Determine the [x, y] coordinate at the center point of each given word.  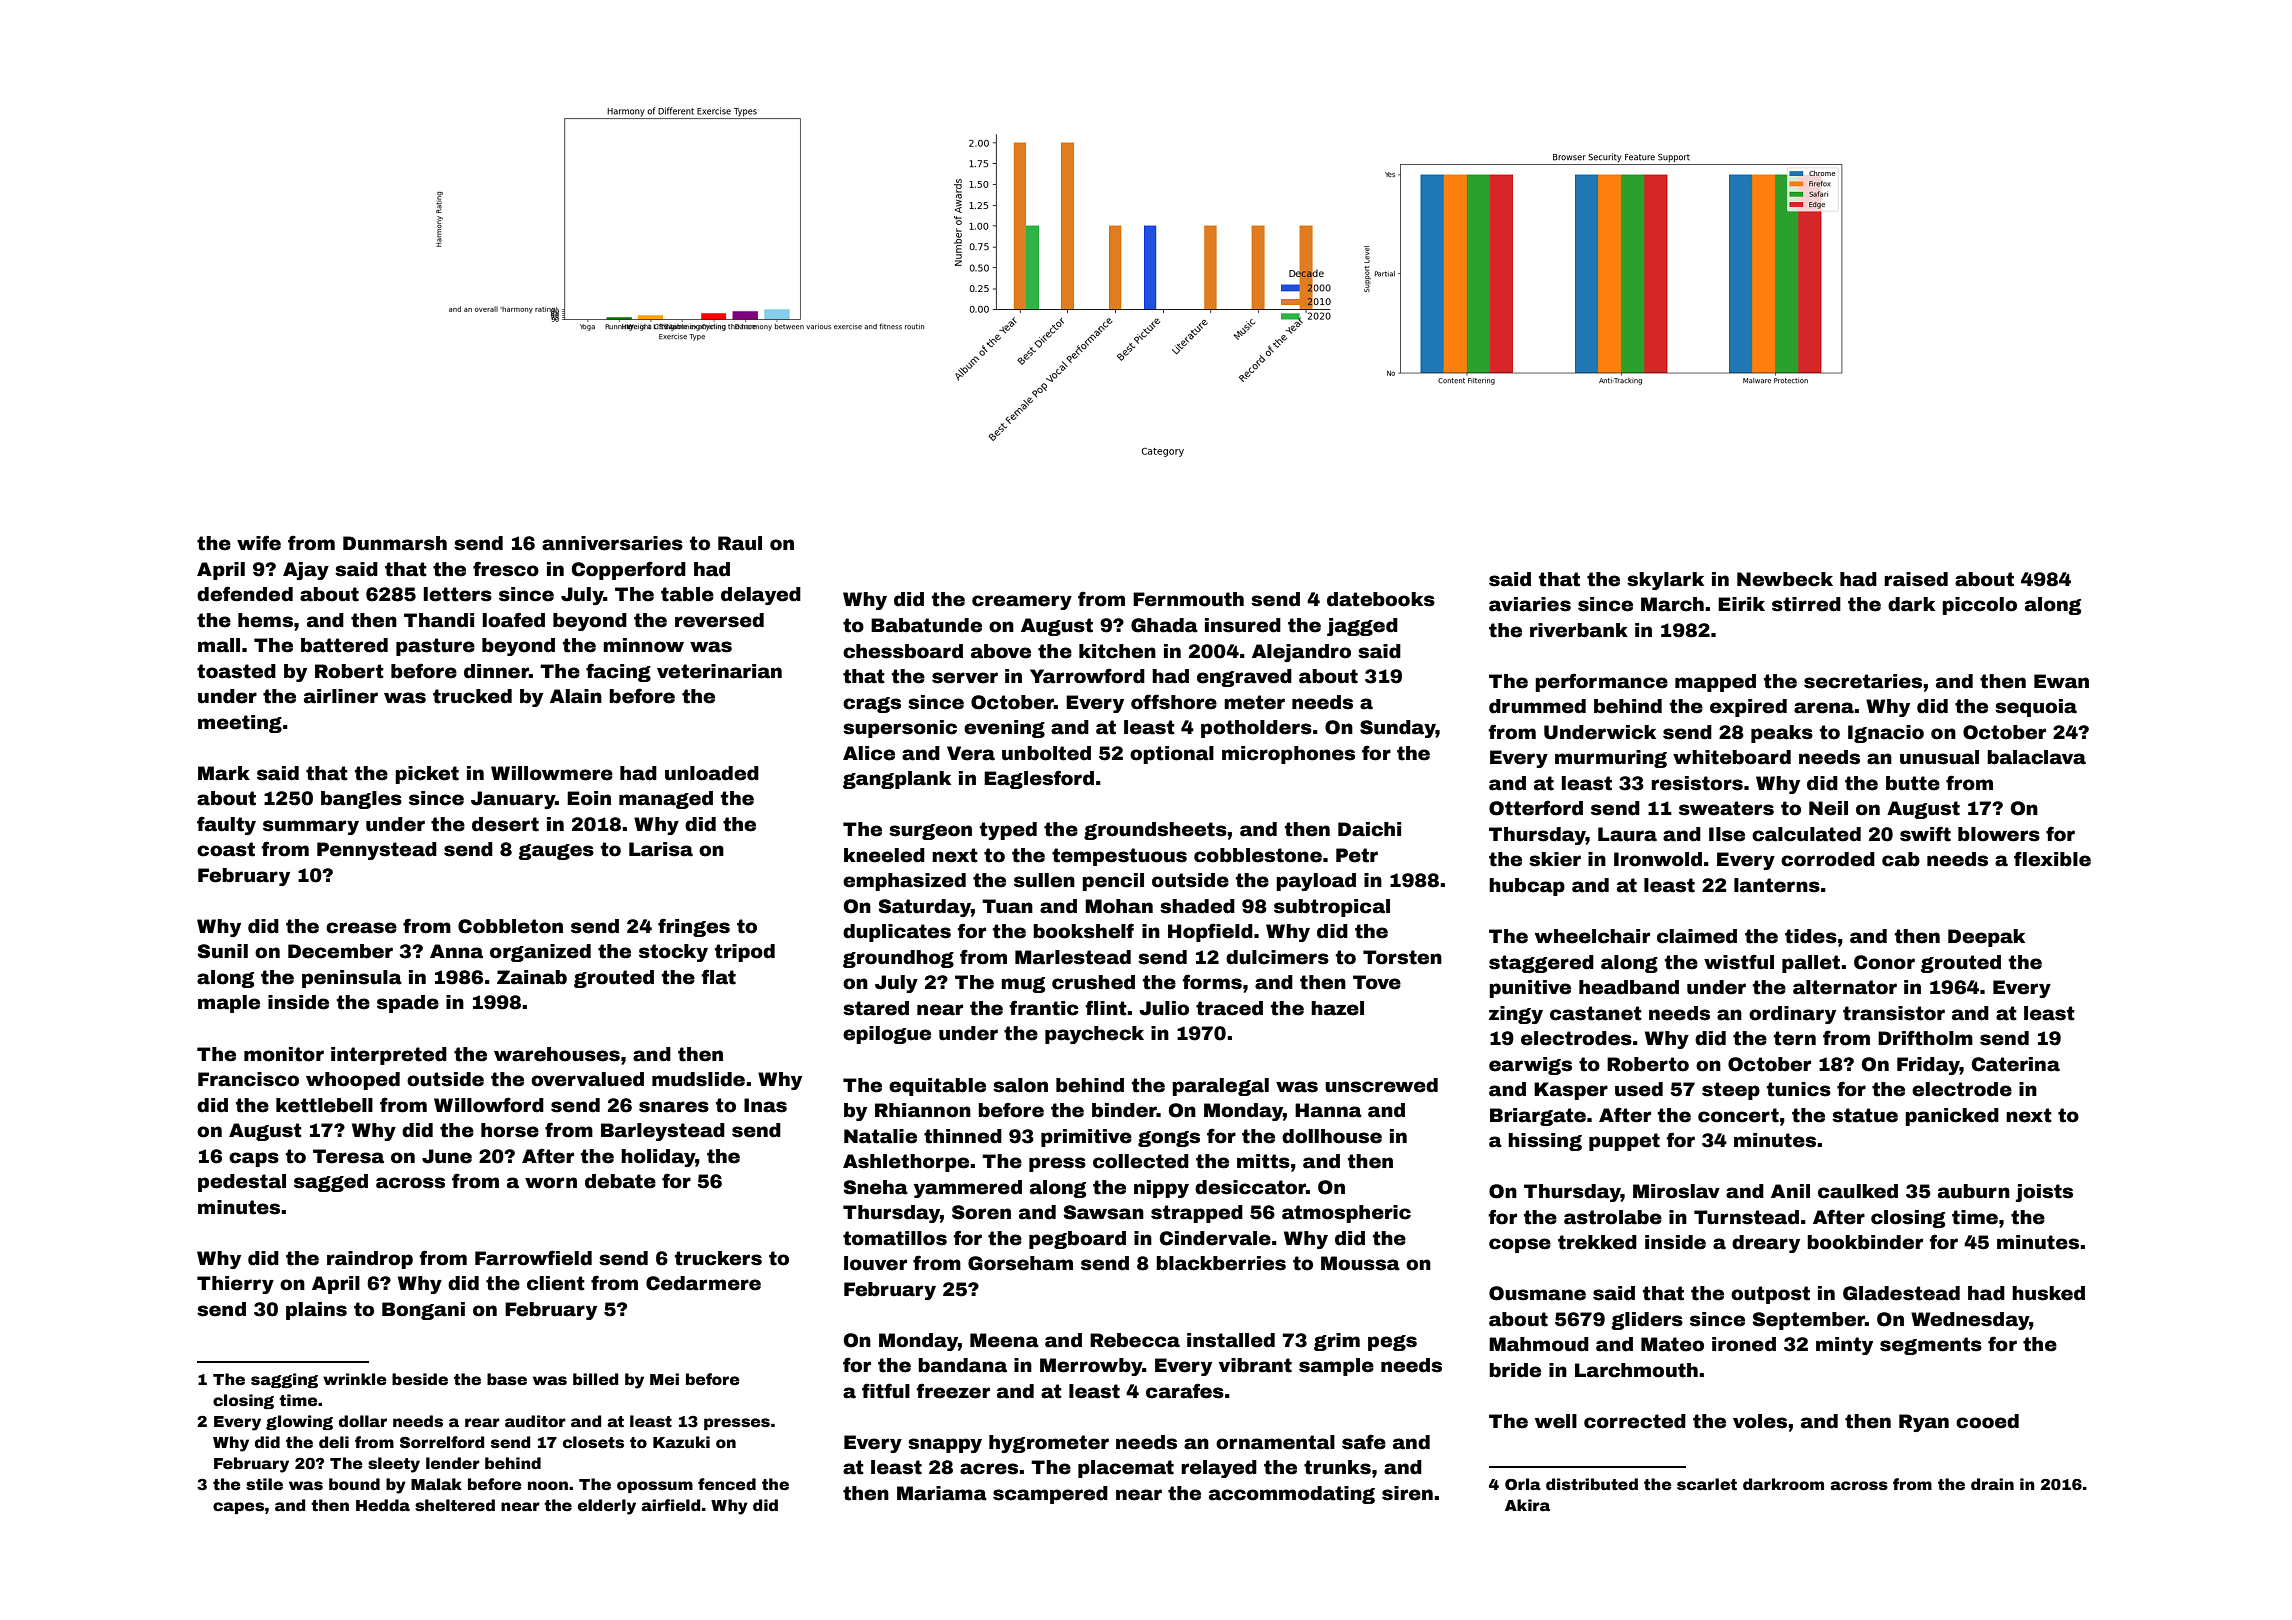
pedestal [242, 1183]
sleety [394, 1465]
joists [2044, 1193]
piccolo [1979, 606]
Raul [740, 543]
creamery [1022, 602]
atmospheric [1346, 1214]
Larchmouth [1636, 1370]
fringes [694, 927]
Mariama [942, 1493]
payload [1316, 882]
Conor [1884, 962]
